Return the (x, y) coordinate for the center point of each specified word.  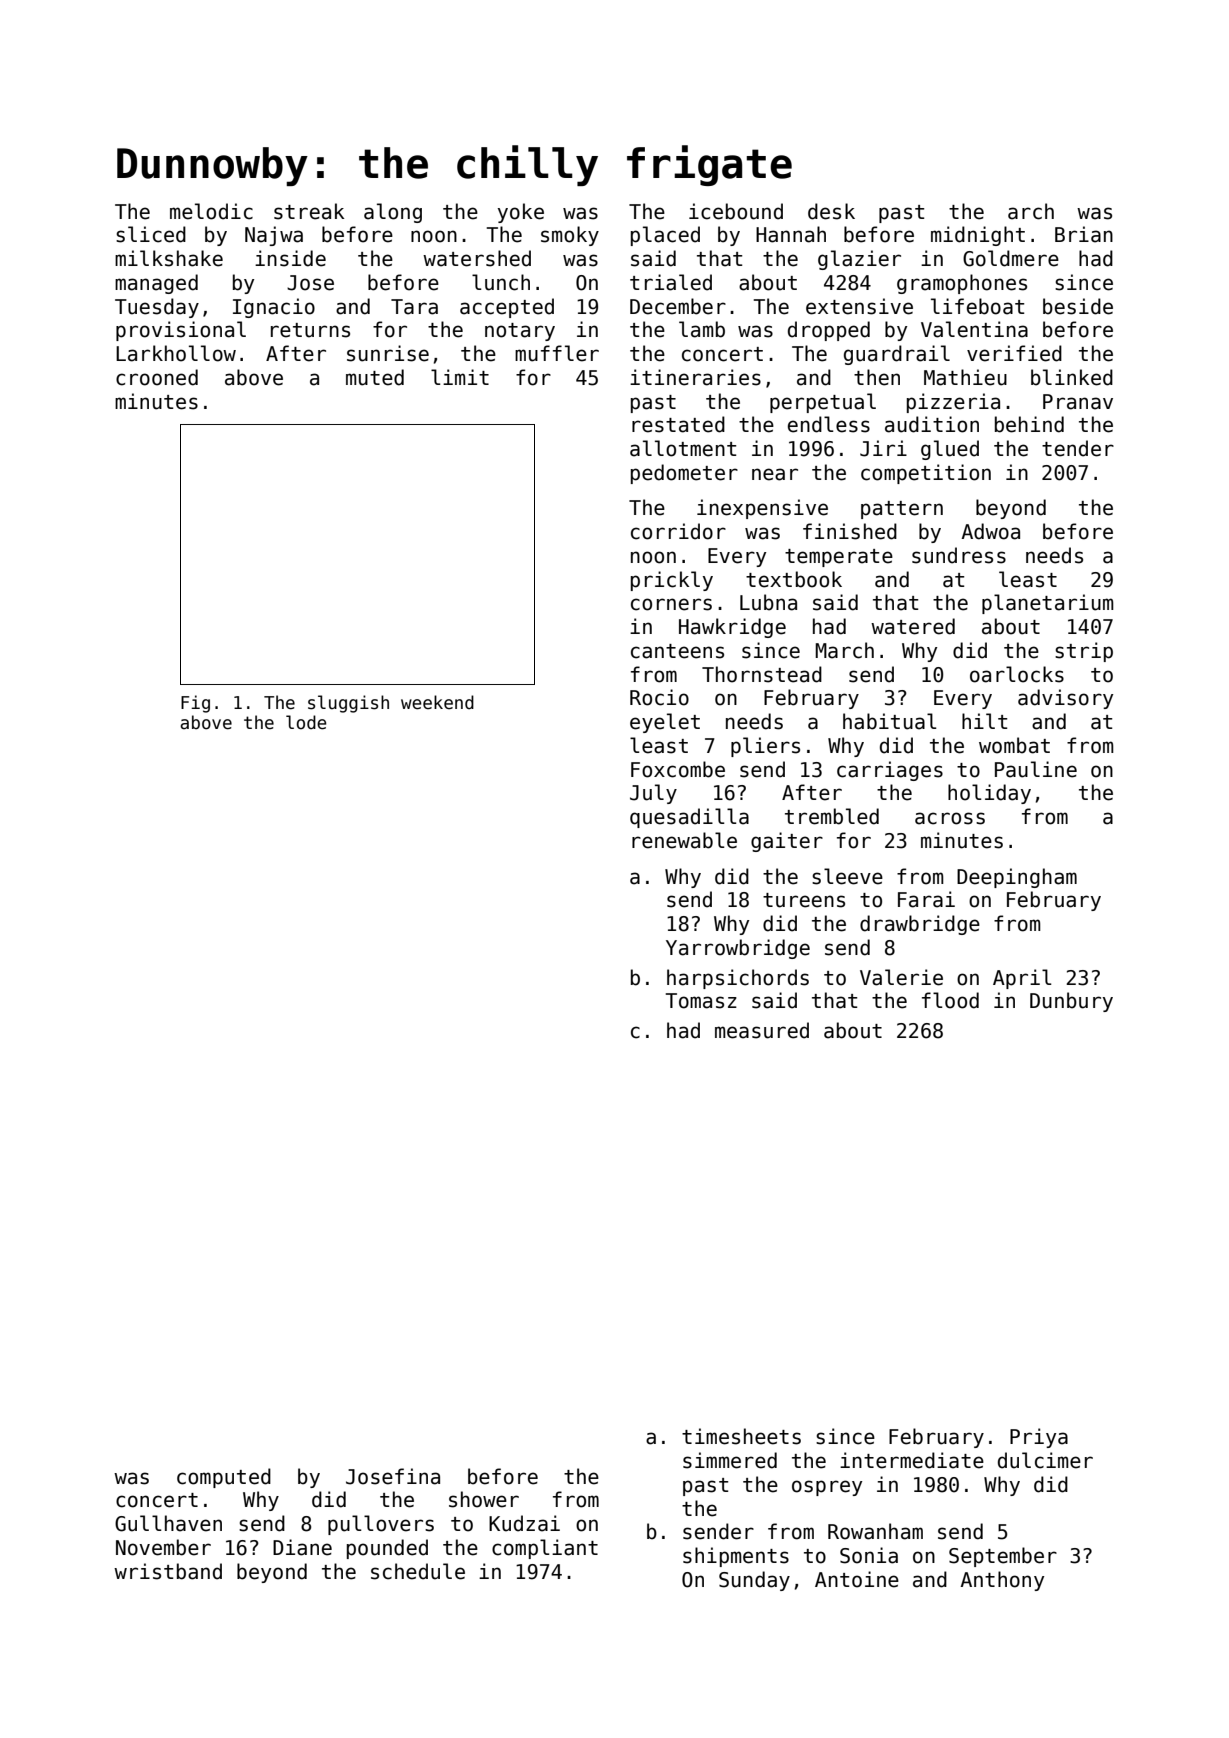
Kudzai (524, 1523)
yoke (521, 213)
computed (224, 1478)
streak (309, 211)
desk (831, 211)
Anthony (1002, 1581)
